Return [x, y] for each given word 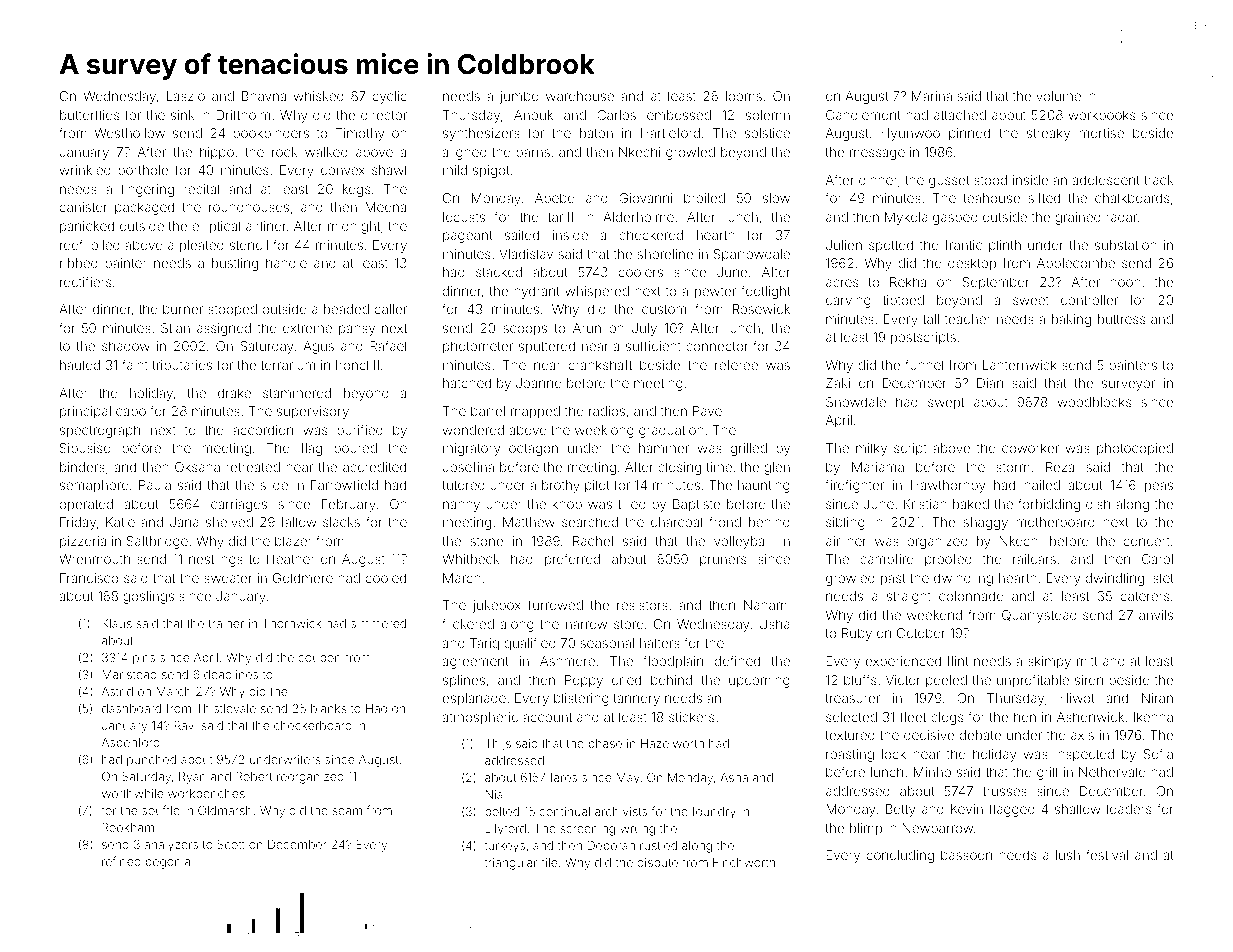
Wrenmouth [94, 559]
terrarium [288, 365]
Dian [990, 383]
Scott [231, 844]
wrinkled [85, 170]
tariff [561, 216]
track [1158, 180]
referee [736, 364]
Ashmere [567, 661]
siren [1089, 680]
